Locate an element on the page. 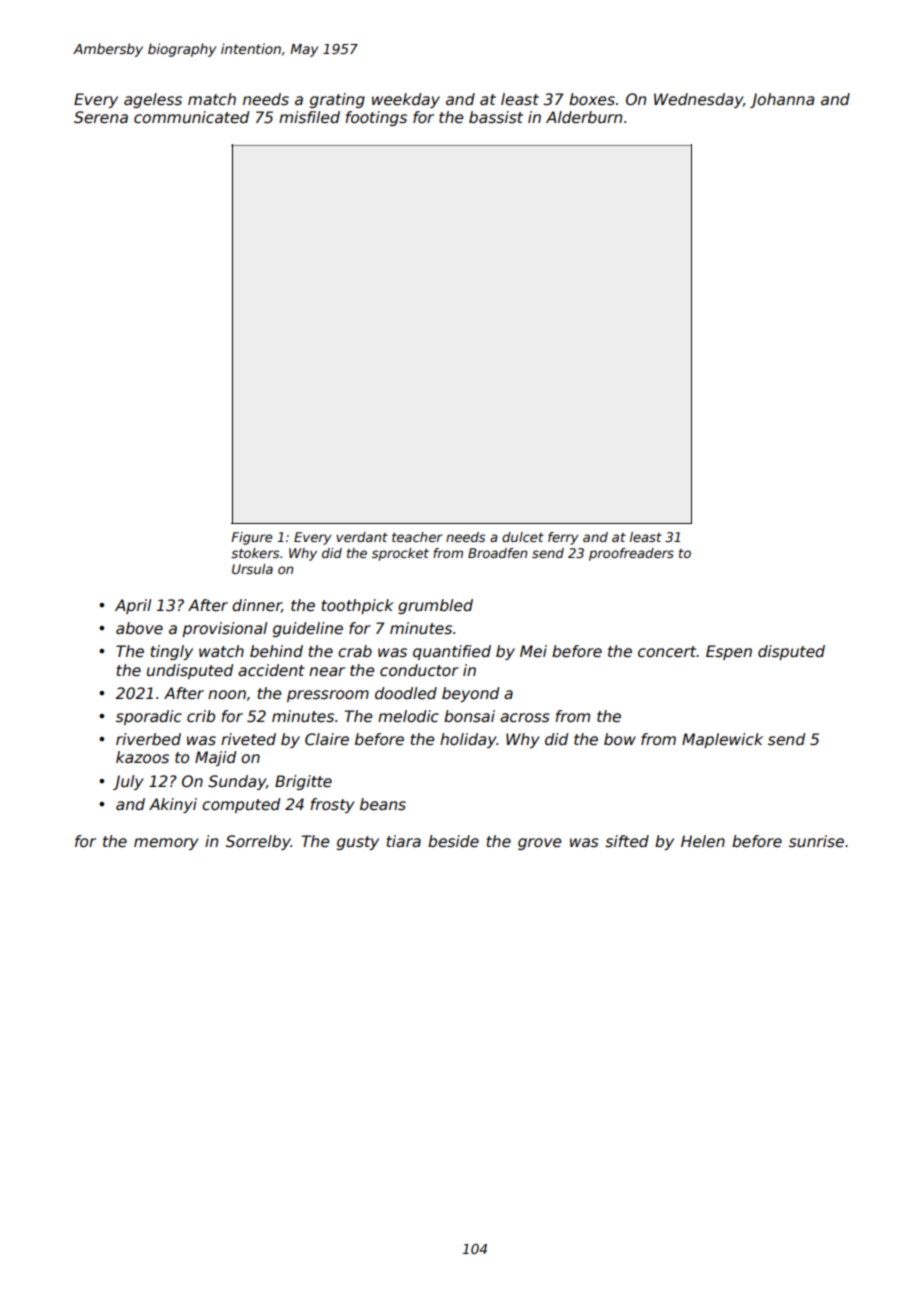 The width and height of the page is (924, 1308). Serena is located at coordinates (101, 117).
